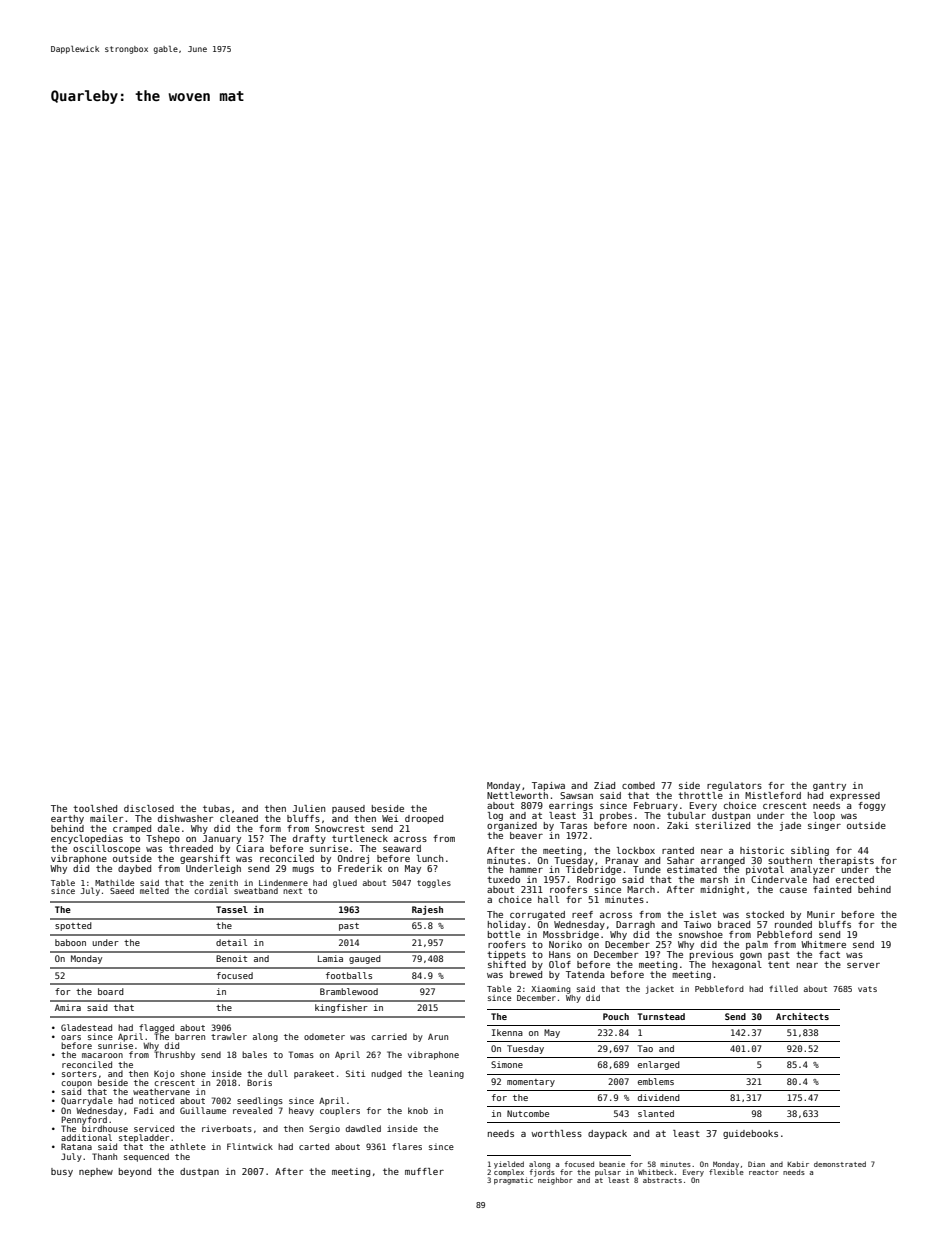 The width and height of the image is (952, 1233). I want to click on Pennyford, so click(84, 1120).
